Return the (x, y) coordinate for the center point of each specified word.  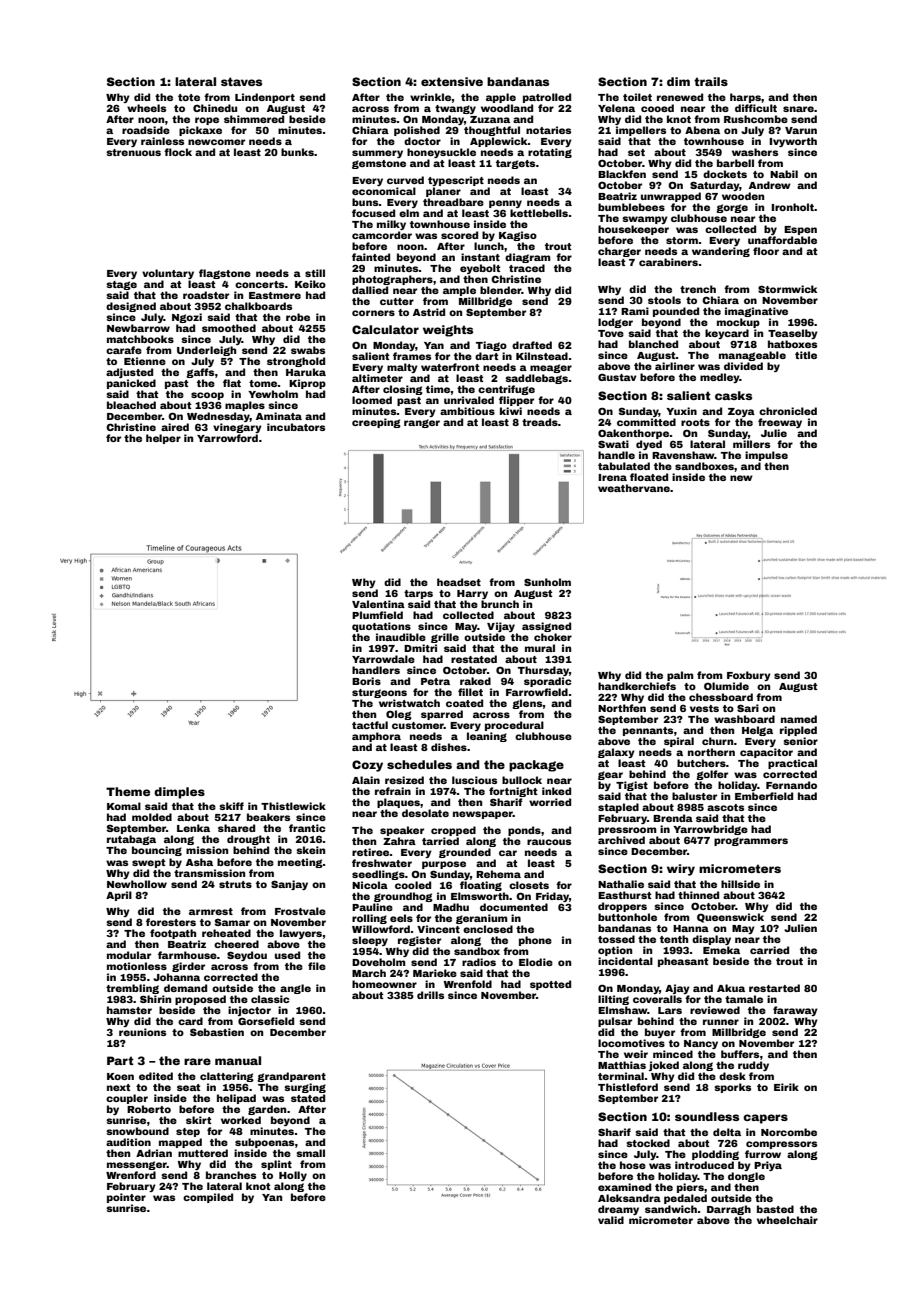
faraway (795, 1011)
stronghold (296, 362)
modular (129, 955)
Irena (613, 477)
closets (529, 885)
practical (792, 764)
